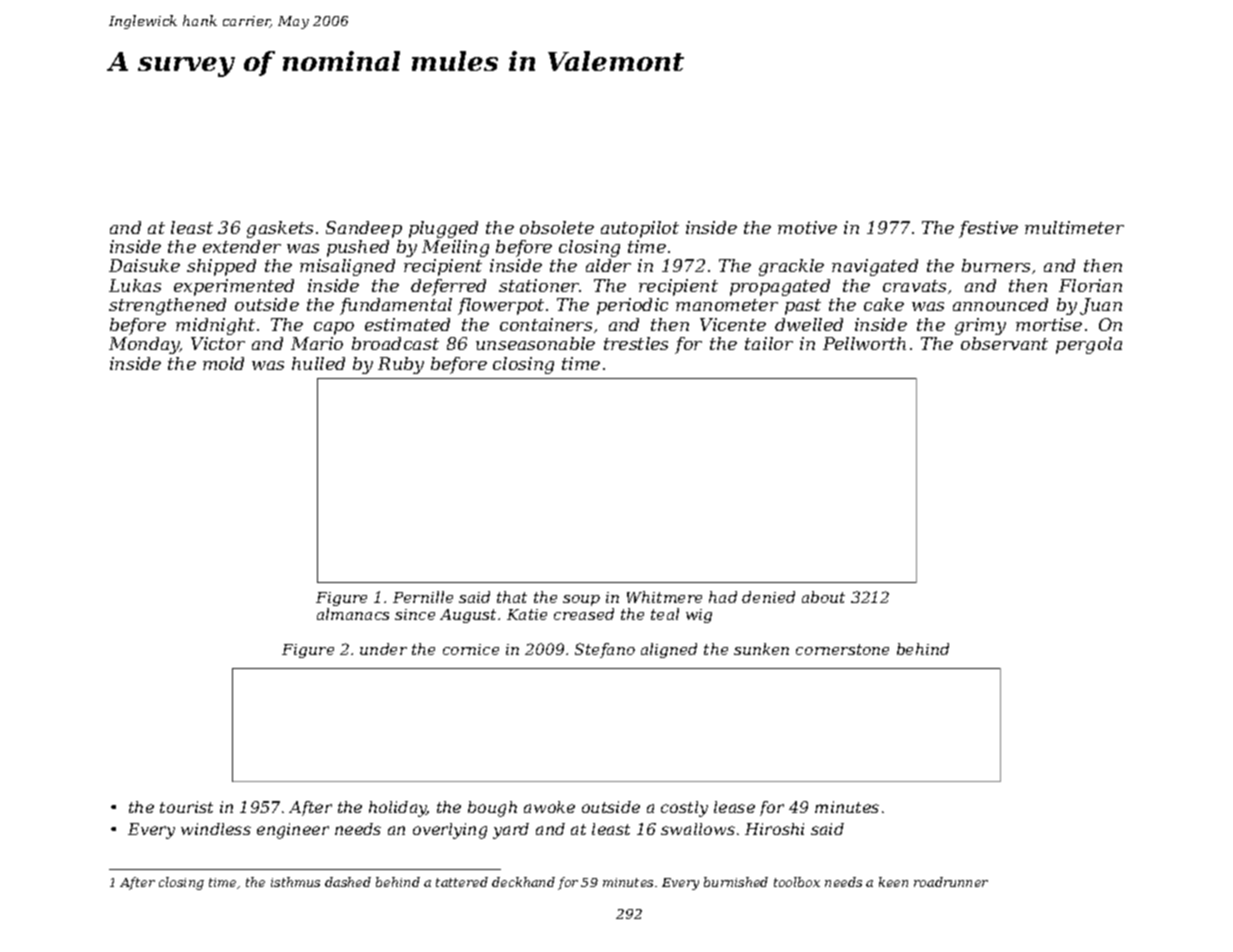  I want to click on cornerstone, so click(842, 649).
